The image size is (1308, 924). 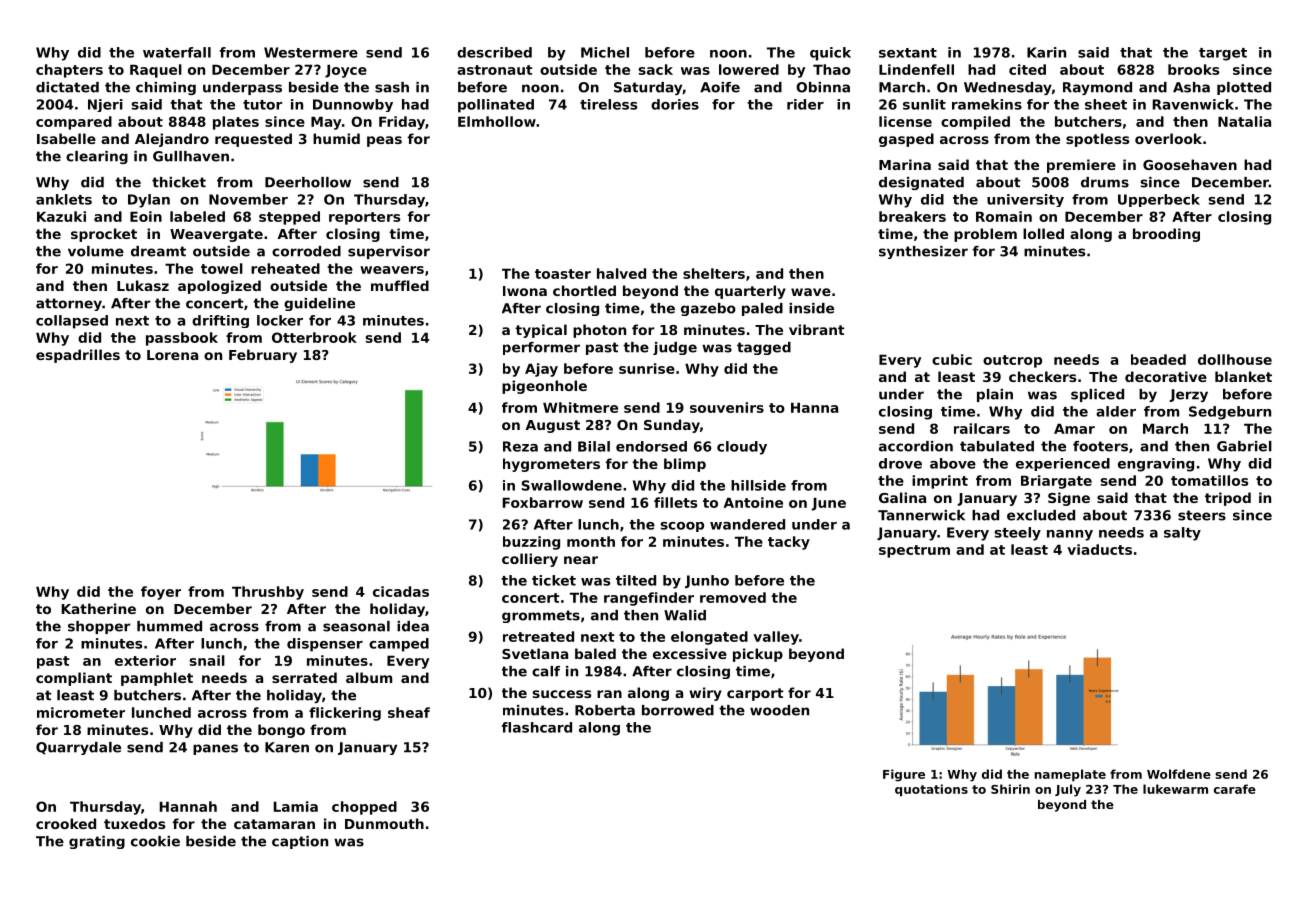 What do you see at coordinates (714, 273) in the screenshot?
I see `shelters` at bounding box center [714, 273].
